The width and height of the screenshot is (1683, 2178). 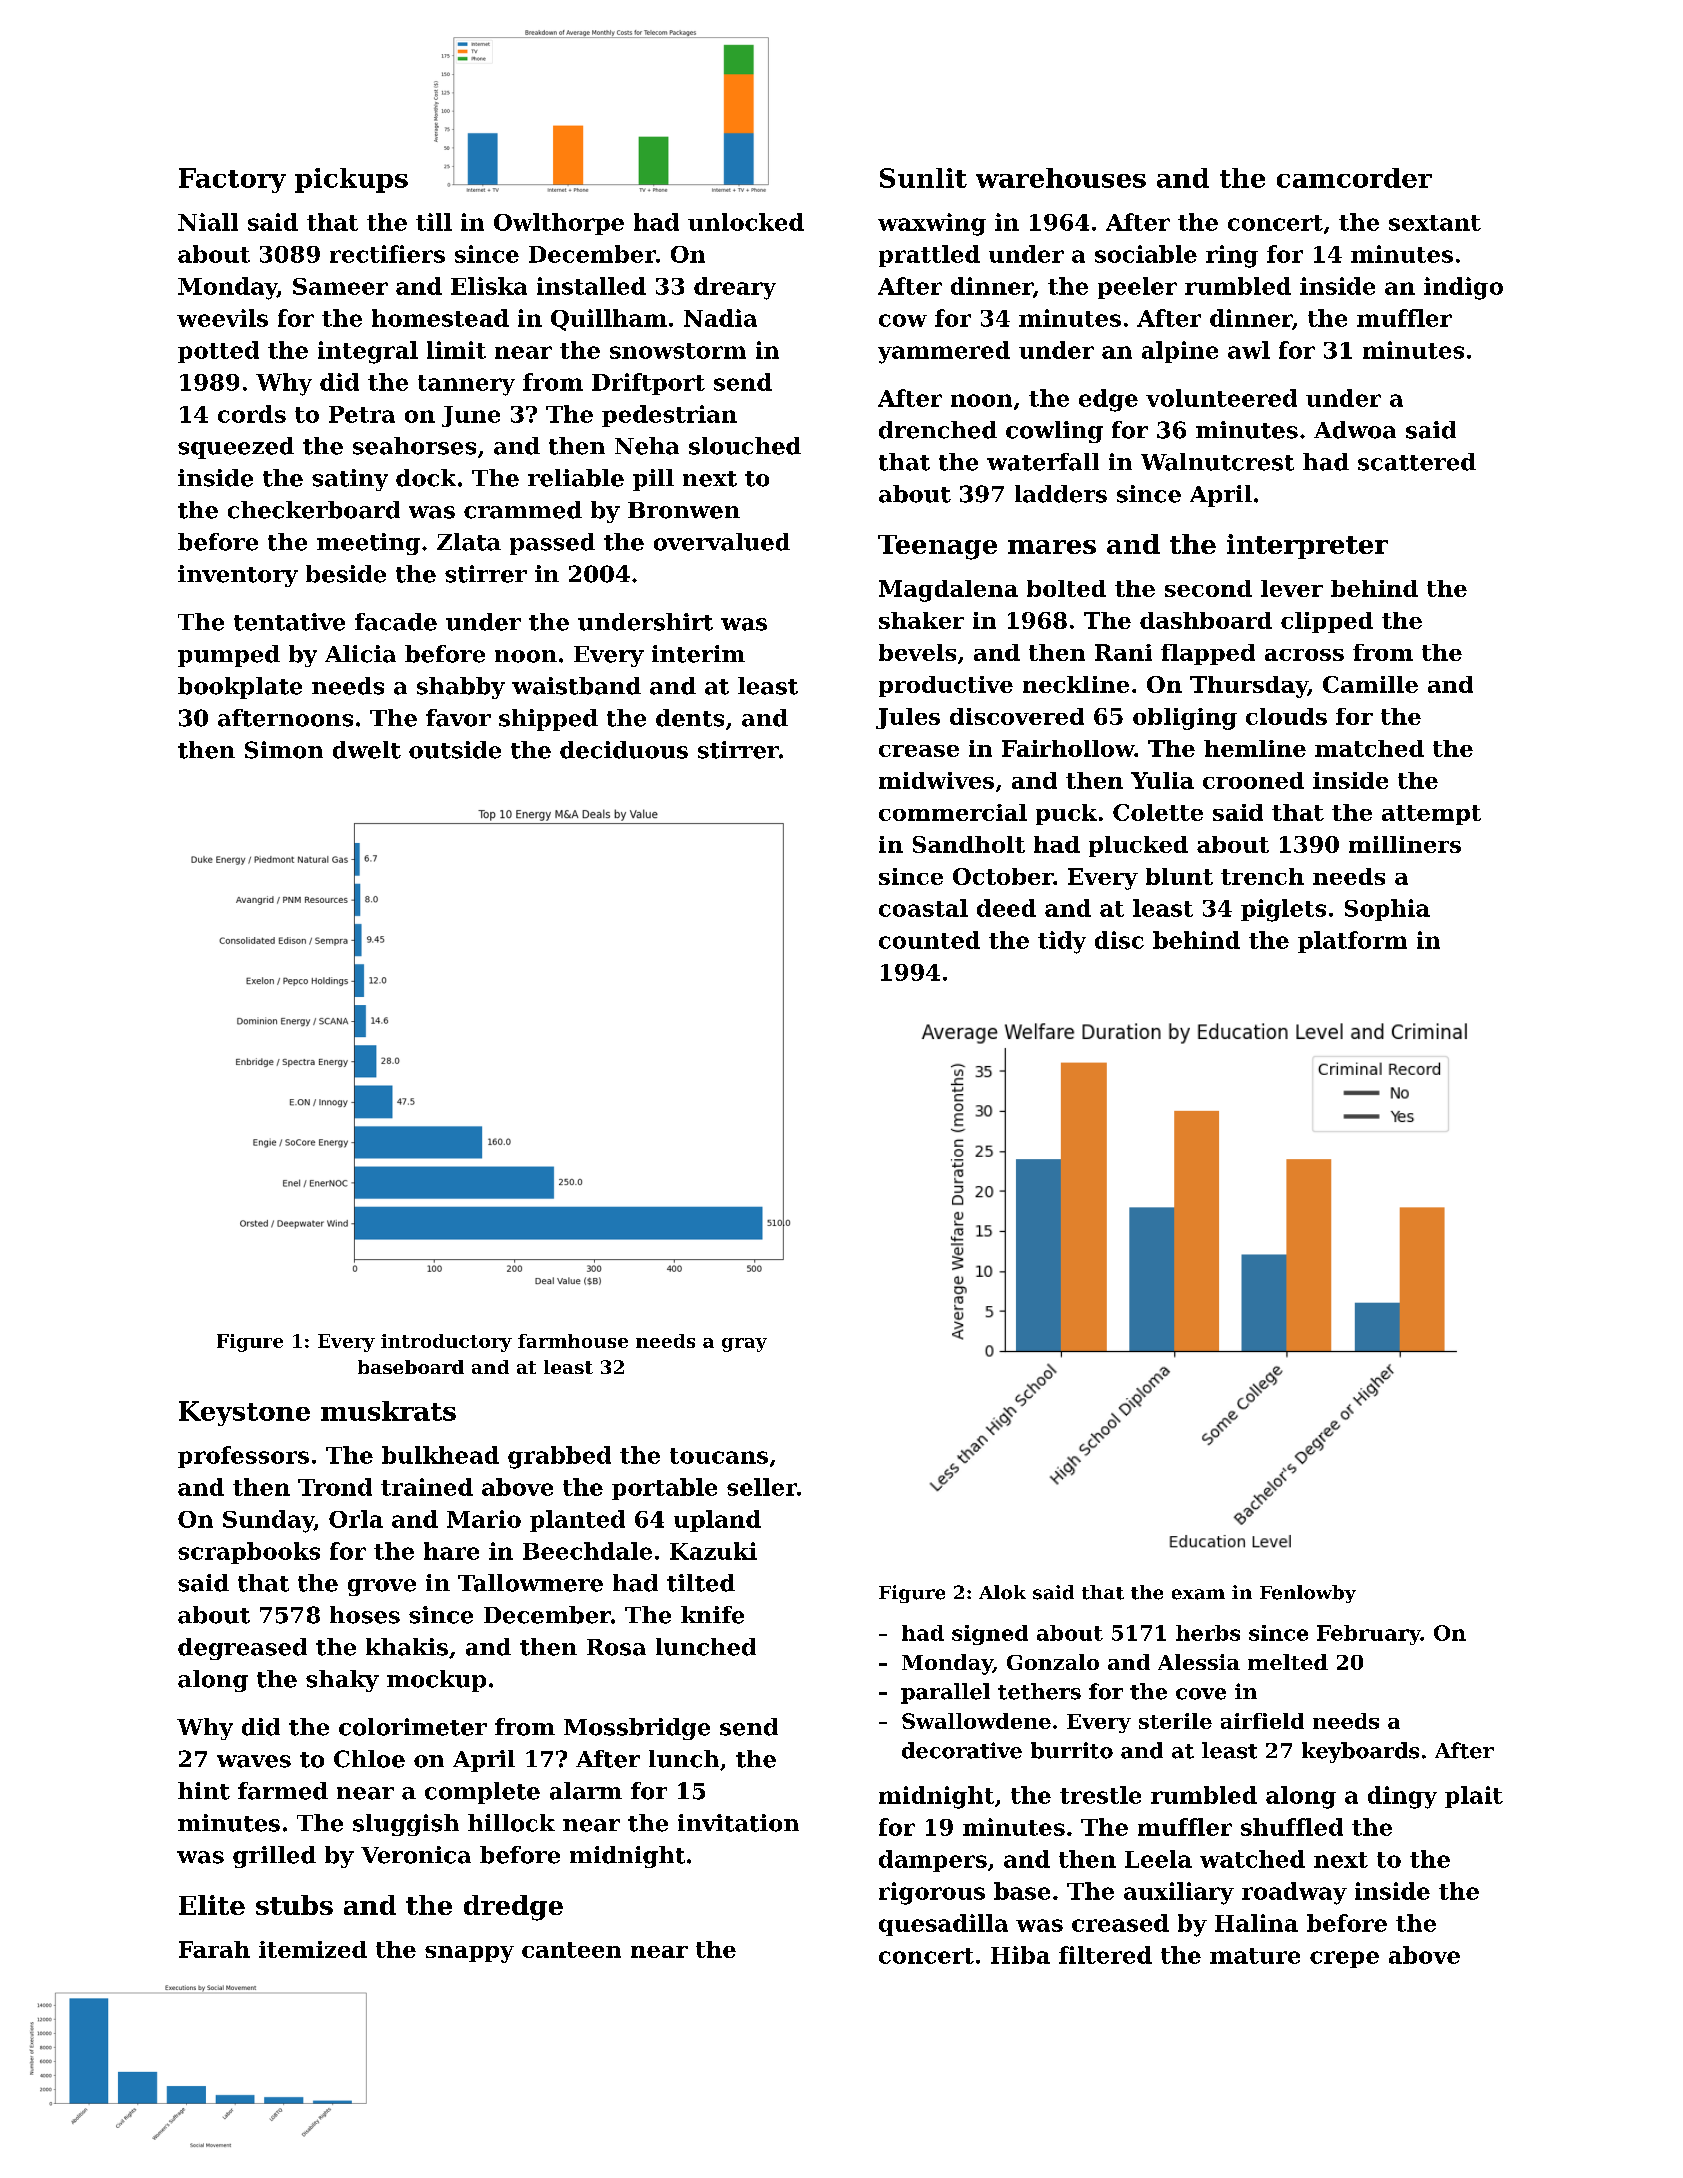 What do you see at coordinates (735, 288) in the screenshot?
I see `dreary` at bounding box center [735, 288].
